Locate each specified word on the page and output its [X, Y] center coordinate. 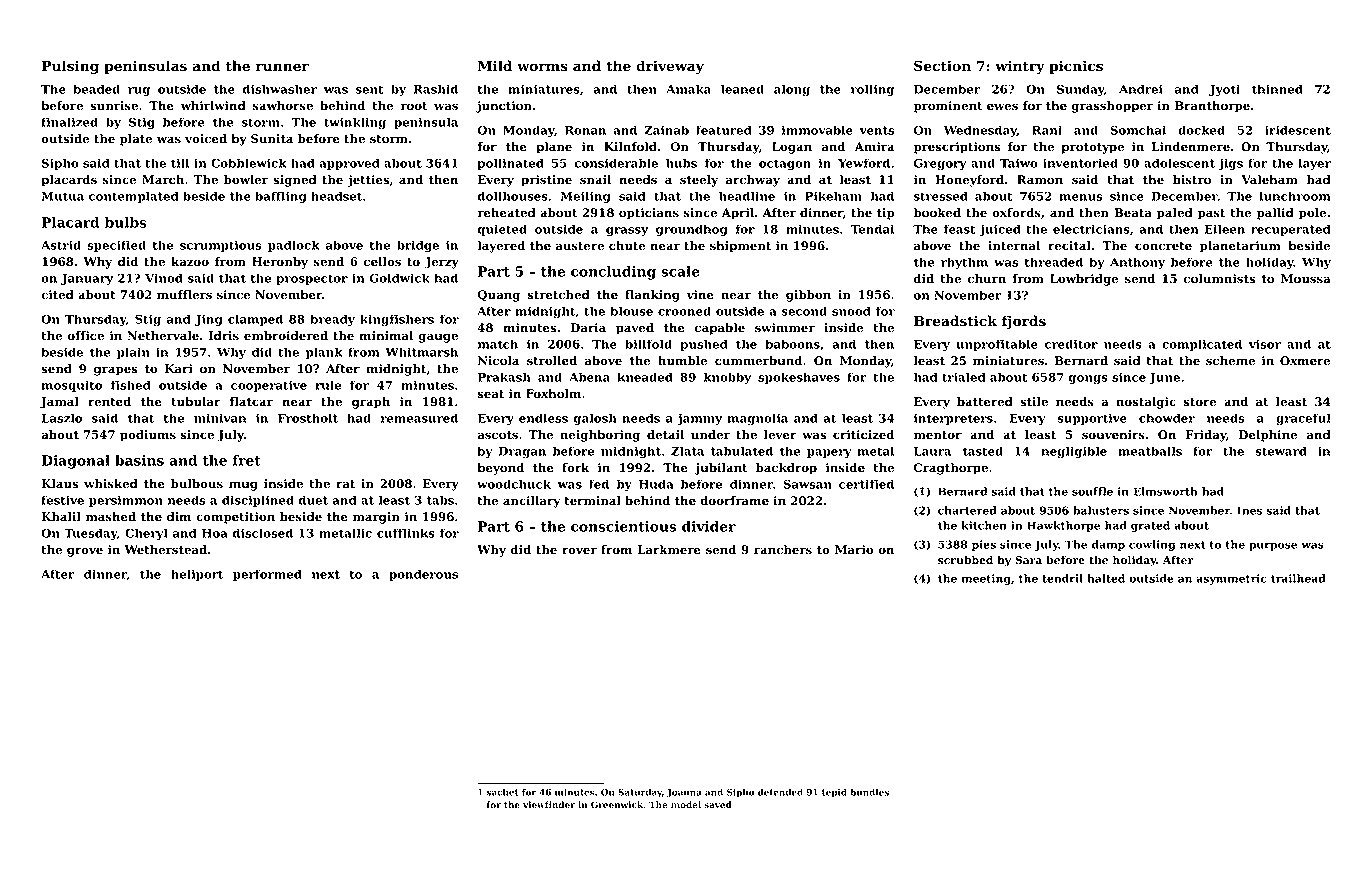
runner [282, 67]
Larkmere [669, 550]
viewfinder [549, 804]
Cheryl [146, 534]
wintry [1020, 67]
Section [942, 66]
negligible [1074, 452]
